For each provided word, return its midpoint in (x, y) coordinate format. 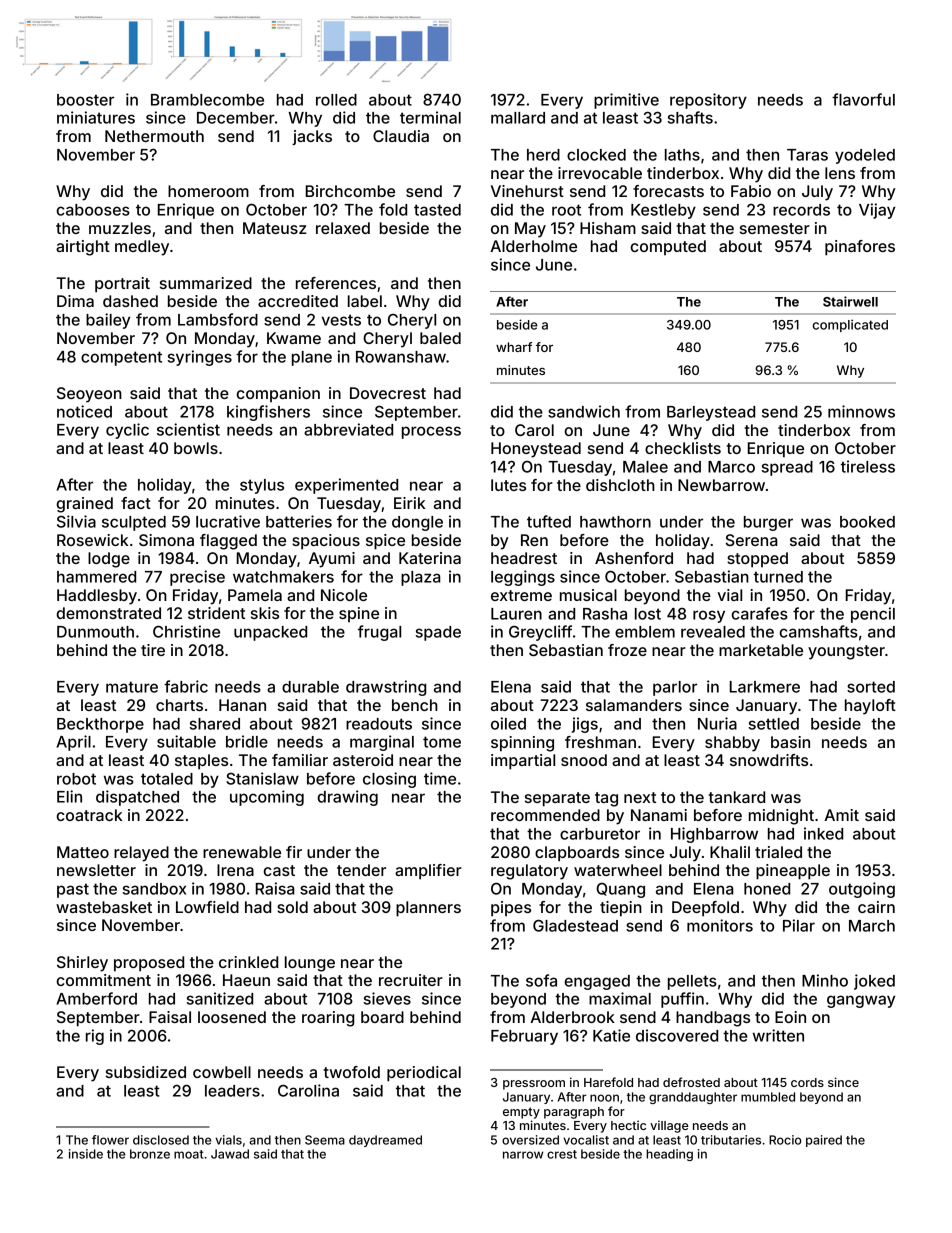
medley (142, 248)
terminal (430, 117)
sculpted (134, 523)
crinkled (248, 962)
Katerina (430, 558)
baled (440, 338)
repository (708, 101)
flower (110, 1140)
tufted (549, 521)
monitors (720, 925)
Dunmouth (95, 632)
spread (787, 468)
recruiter (411, 980)
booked (867, 522)
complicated (850, 325)
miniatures (96, 117)
